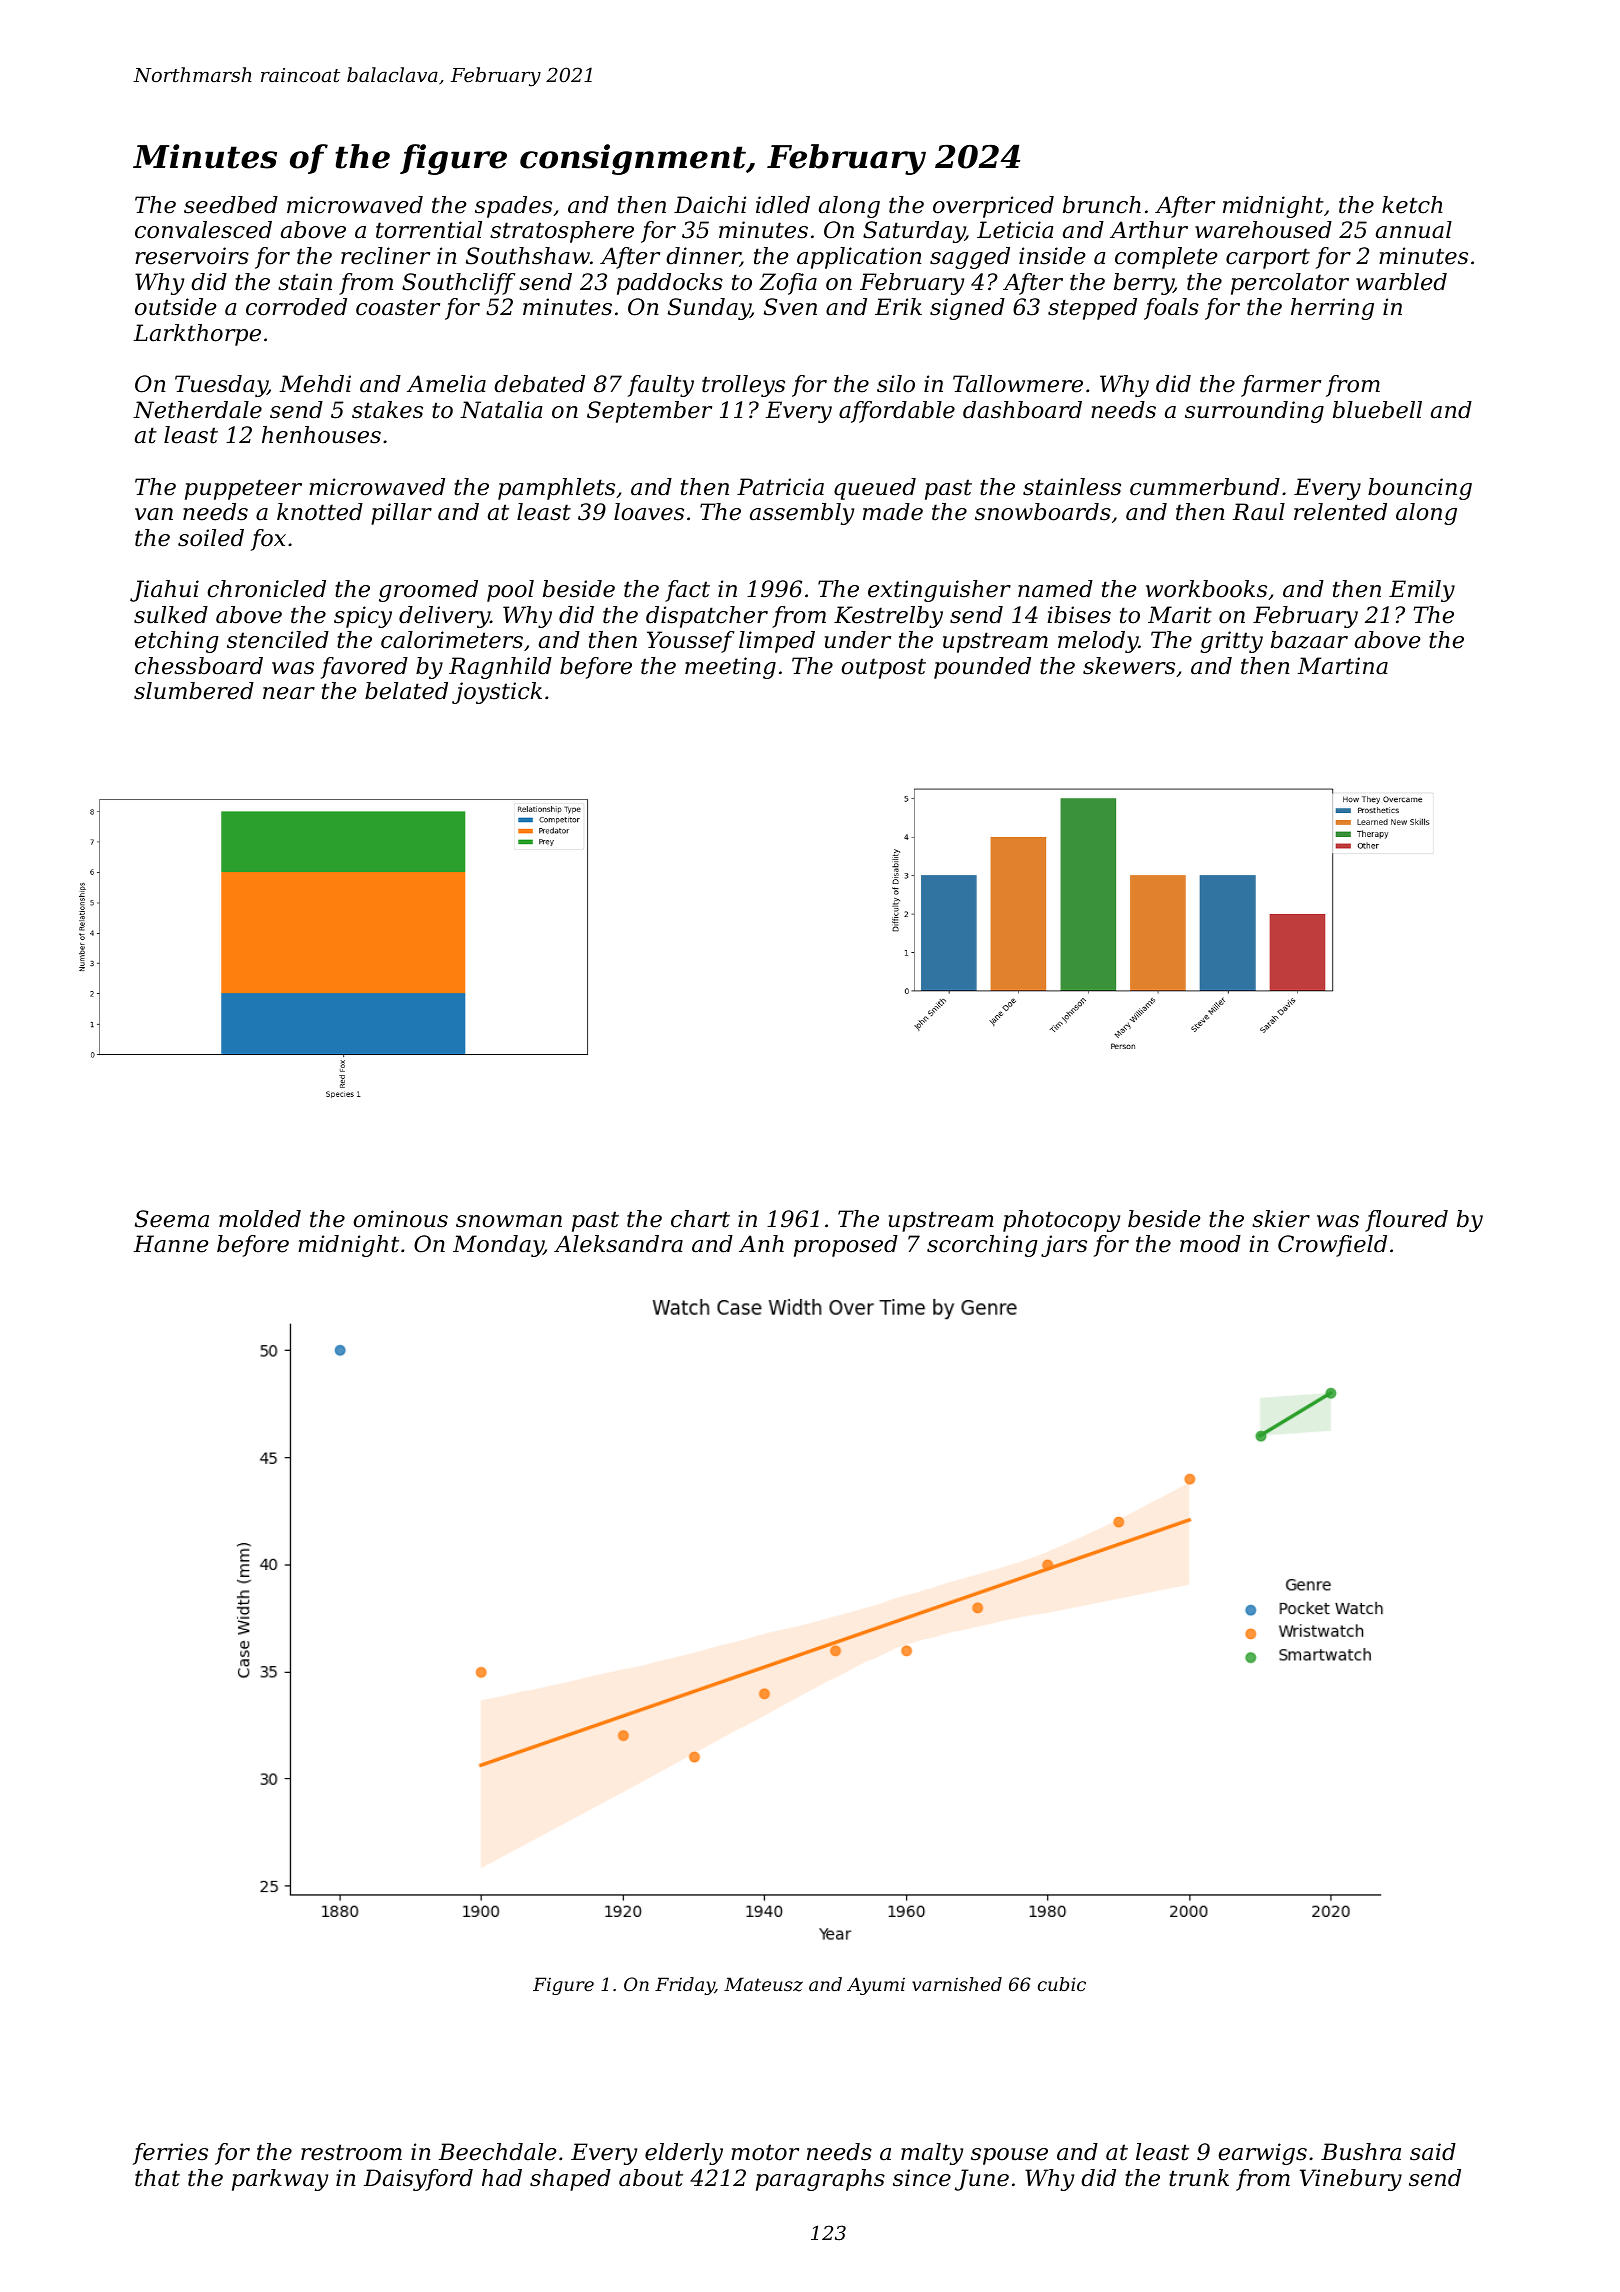 This page has height=2292, width=1620. What do you see at coordinates (199, 666) in the page?
I see `chessboard` at bounding box center [199, 666].
